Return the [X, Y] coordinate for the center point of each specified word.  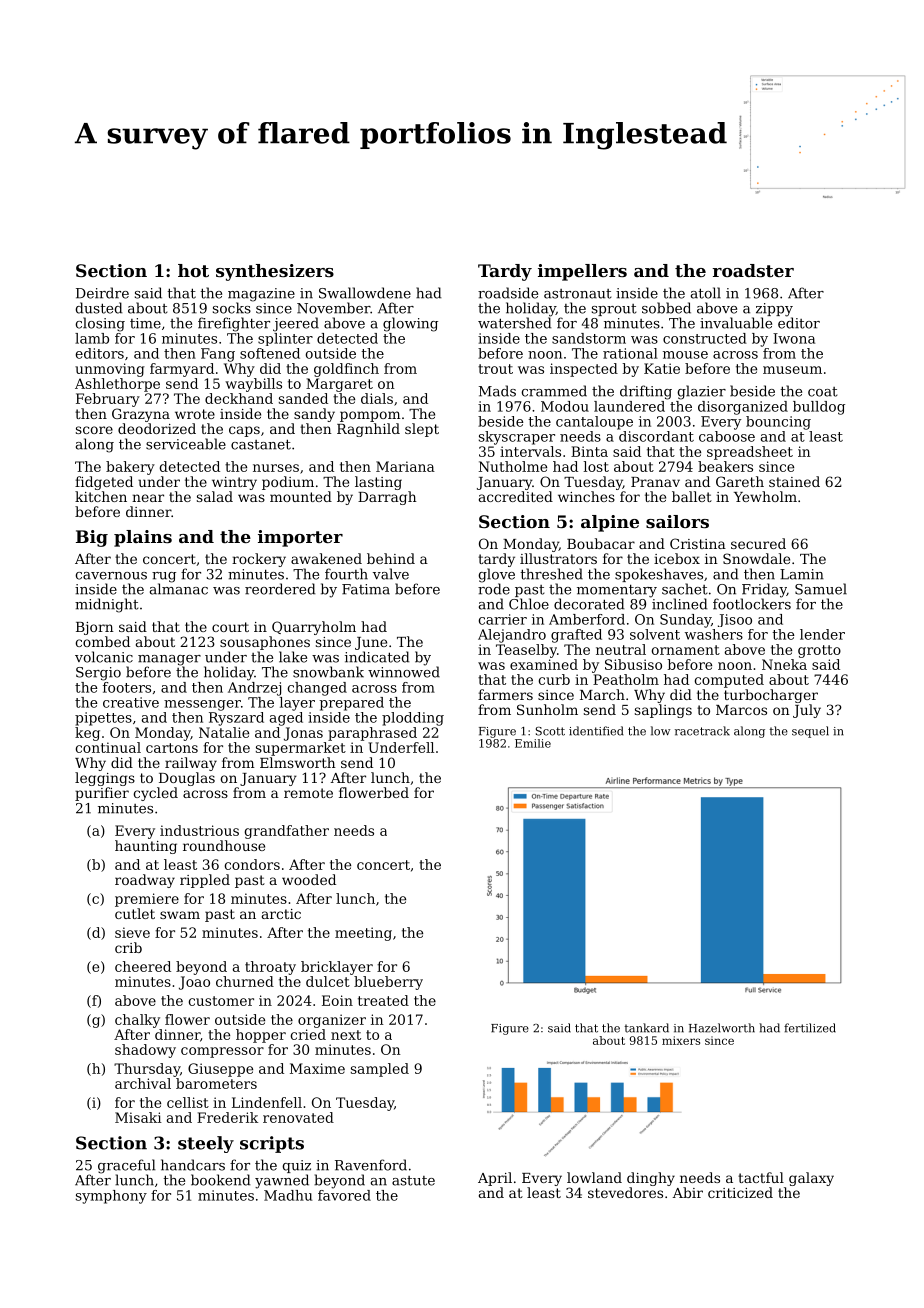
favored [344, 1195]
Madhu [288, 1195]
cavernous [111, 576]
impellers [582, 272]
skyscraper [517, 438]
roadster [753, 270]
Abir [688, 1192]
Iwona [794, 338]
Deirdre [102, 293]
